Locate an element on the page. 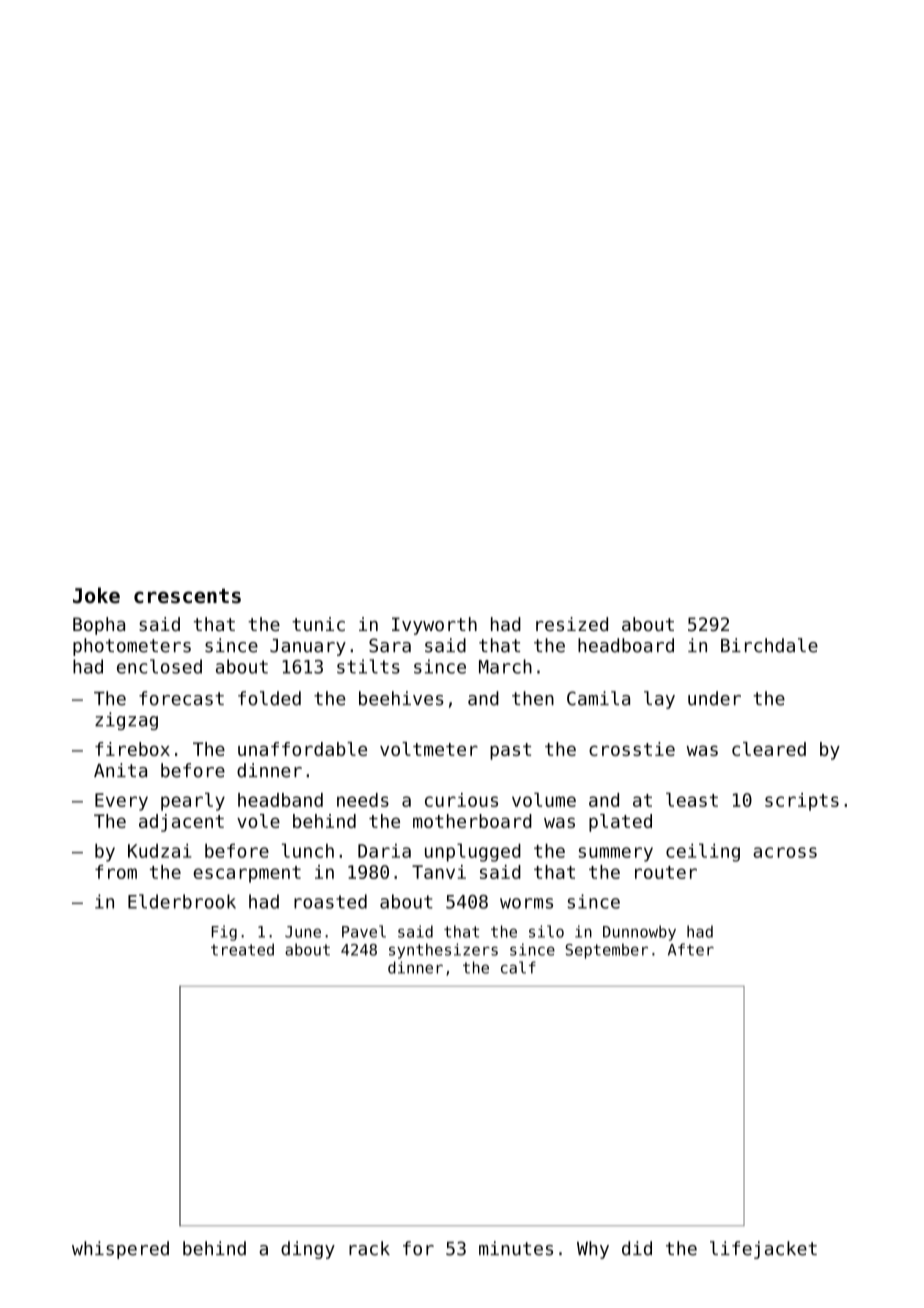  rack is located at coordinates (369, 1248).
